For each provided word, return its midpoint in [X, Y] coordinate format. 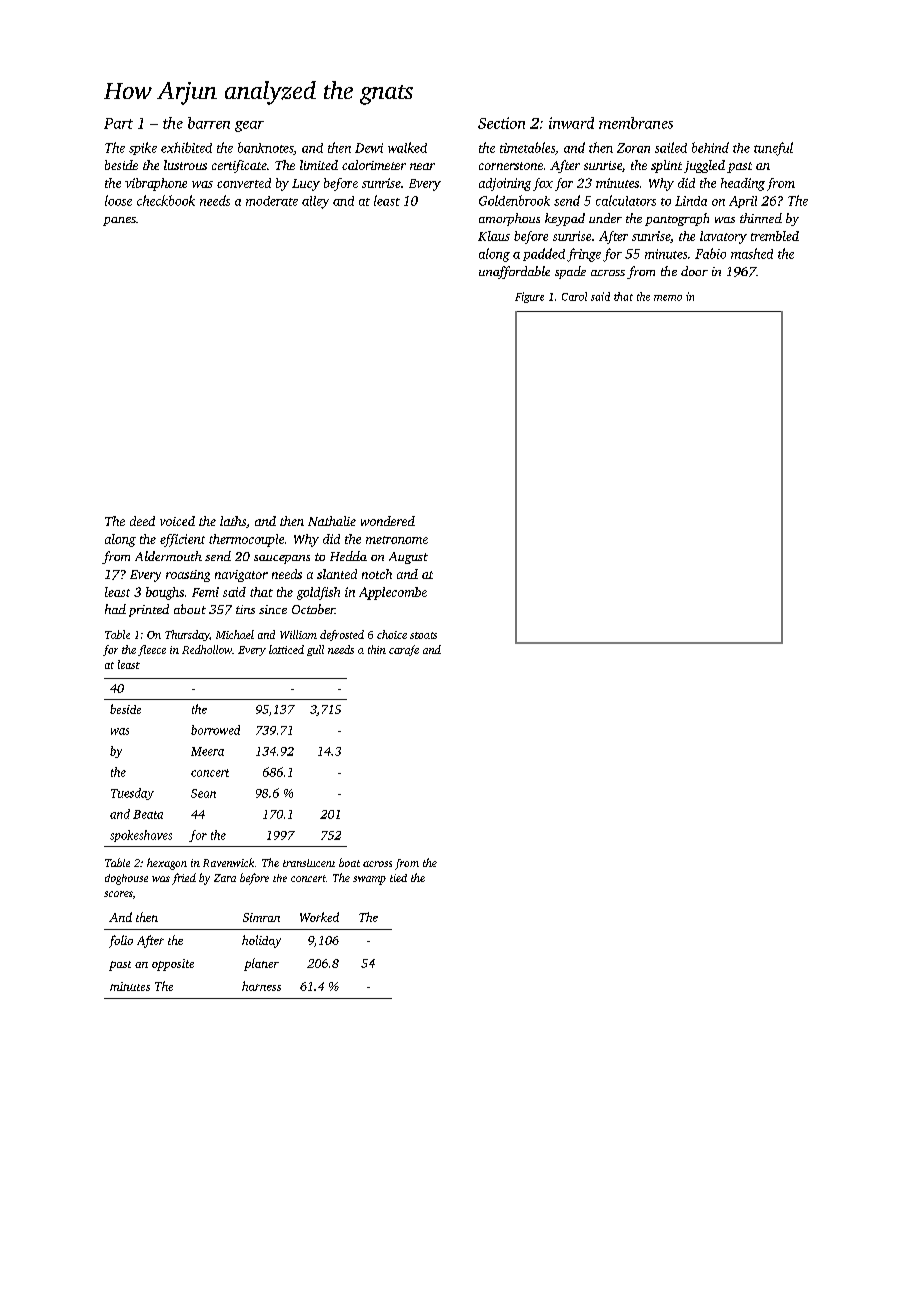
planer [261, 964]
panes [119, 221]
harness [261, 986]
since [273, 609]
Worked [319, 917]
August [408, 558]
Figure [529, 297]
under [605, 218]
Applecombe [393, 593]
